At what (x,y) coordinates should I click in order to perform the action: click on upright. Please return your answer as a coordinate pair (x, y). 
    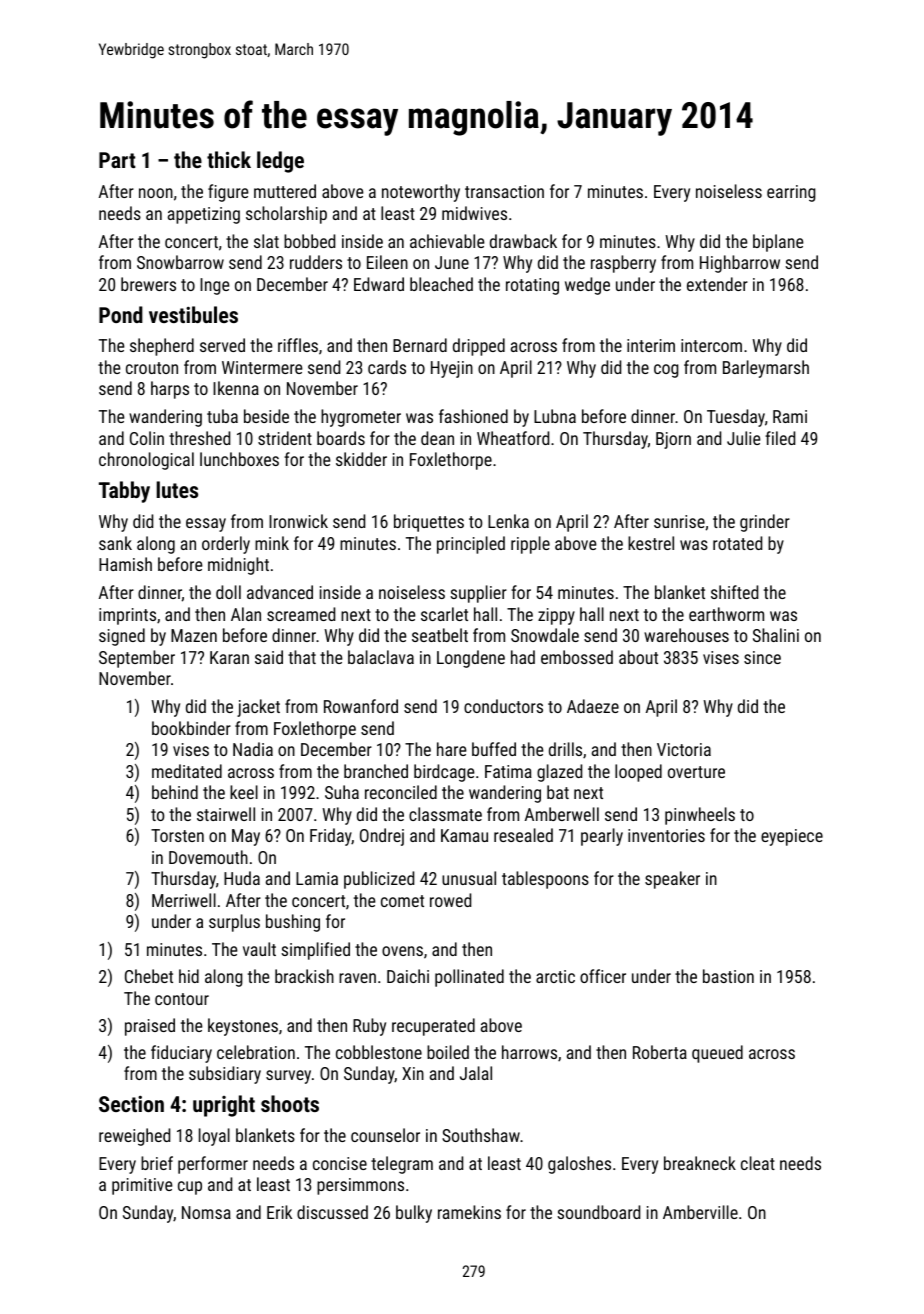
    Looking at the image, I should click on (224, 1106).
